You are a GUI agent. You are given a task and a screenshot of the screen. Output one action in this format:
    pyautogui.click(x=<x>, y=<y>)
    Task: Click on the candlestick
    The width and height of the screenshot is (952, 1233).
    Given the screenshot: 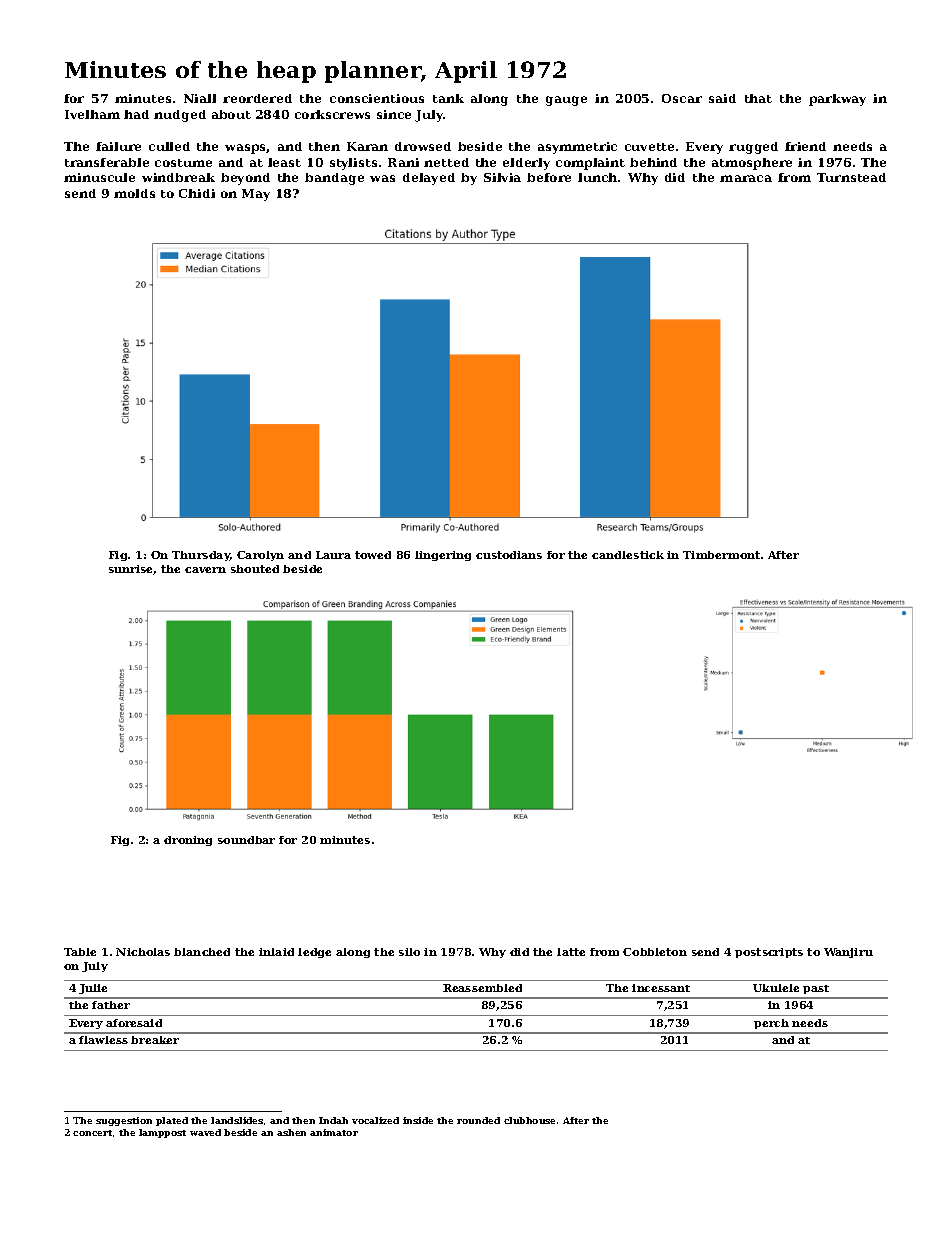 What is the action you would take?
    pyautogui.click(x=628, y=555)
